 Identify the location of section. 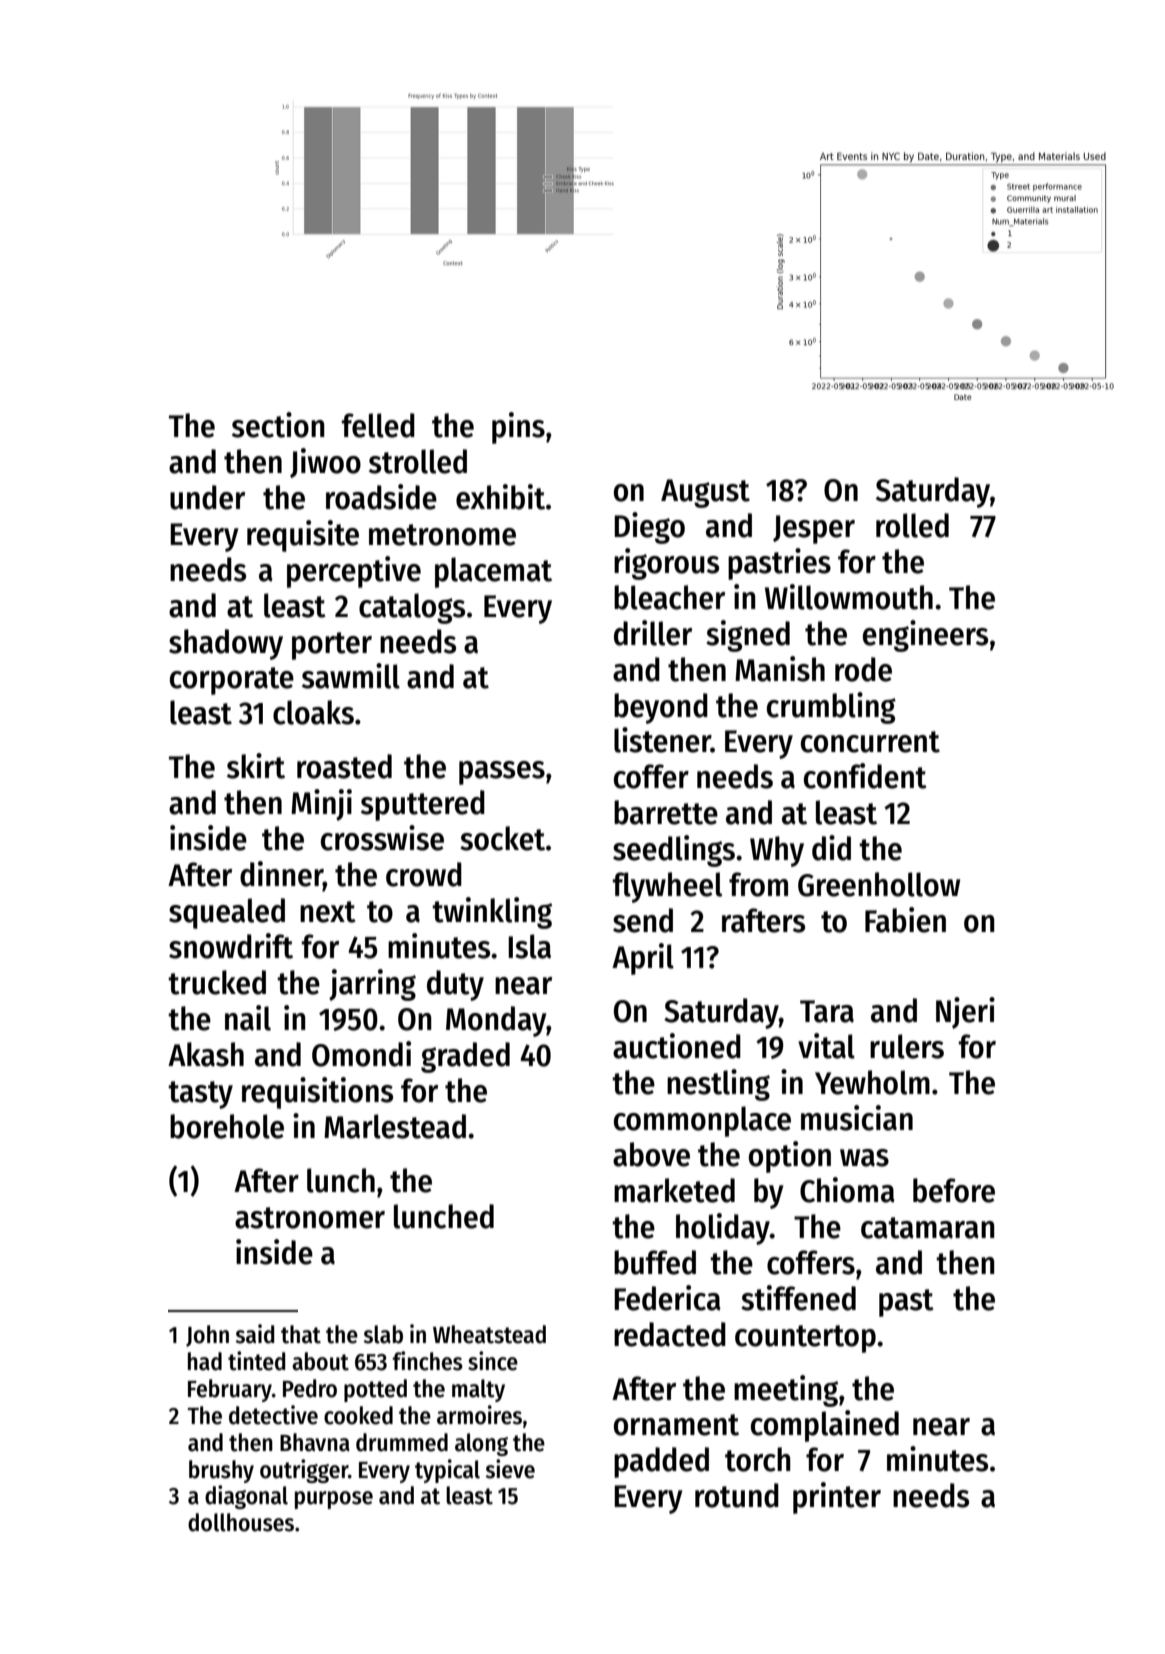
(278, 425).
